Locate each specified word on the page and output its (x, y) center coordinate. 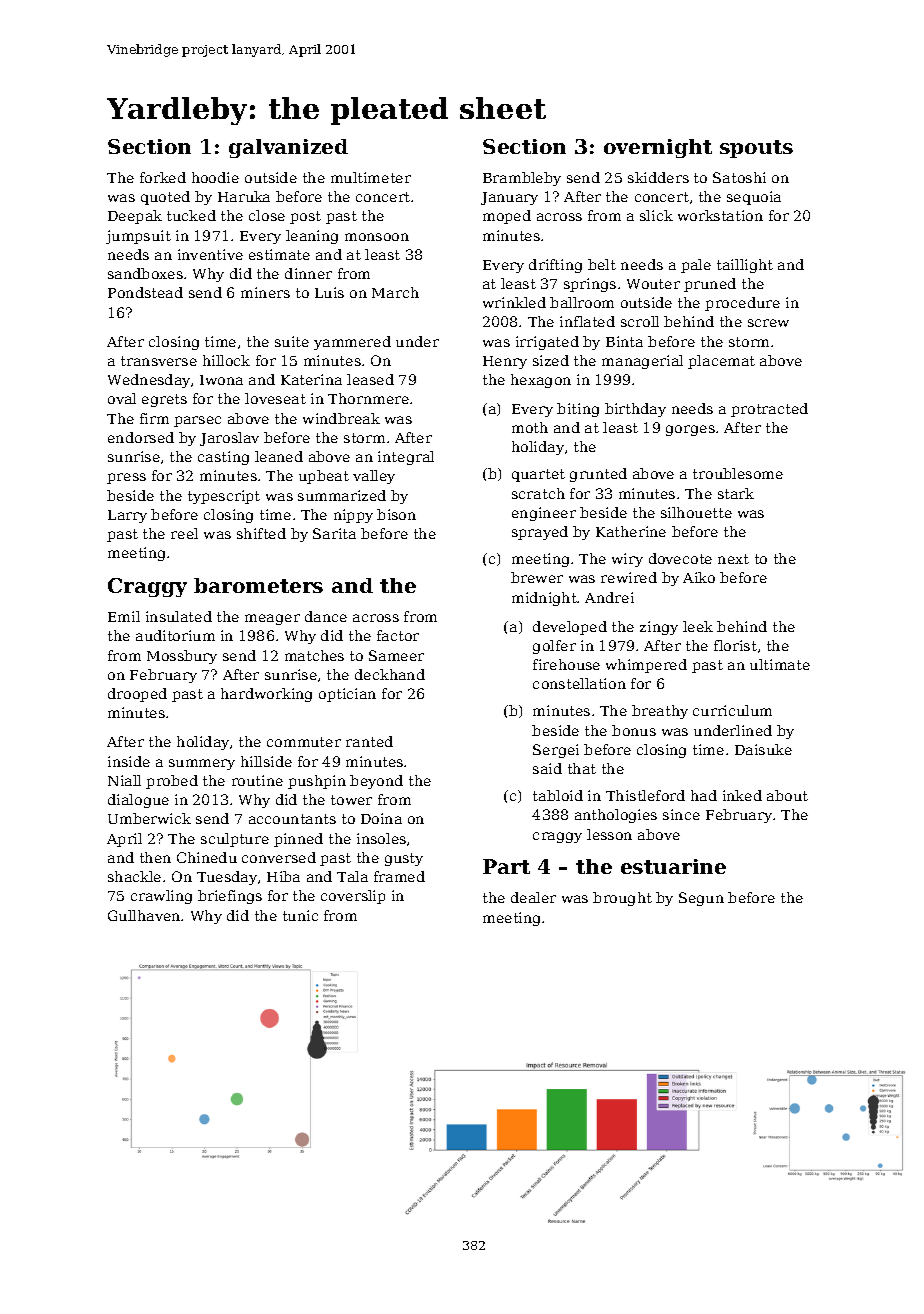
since (681, 814)
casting (223, 458)
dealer (533, 897)
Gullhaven (144, 915)
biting (578, 410)
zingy (659, 628)
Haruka (244, 196)
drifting (555, 266)
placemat (721, 362)
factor (398, 635)
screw (768, 323)
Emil (124, 616)
